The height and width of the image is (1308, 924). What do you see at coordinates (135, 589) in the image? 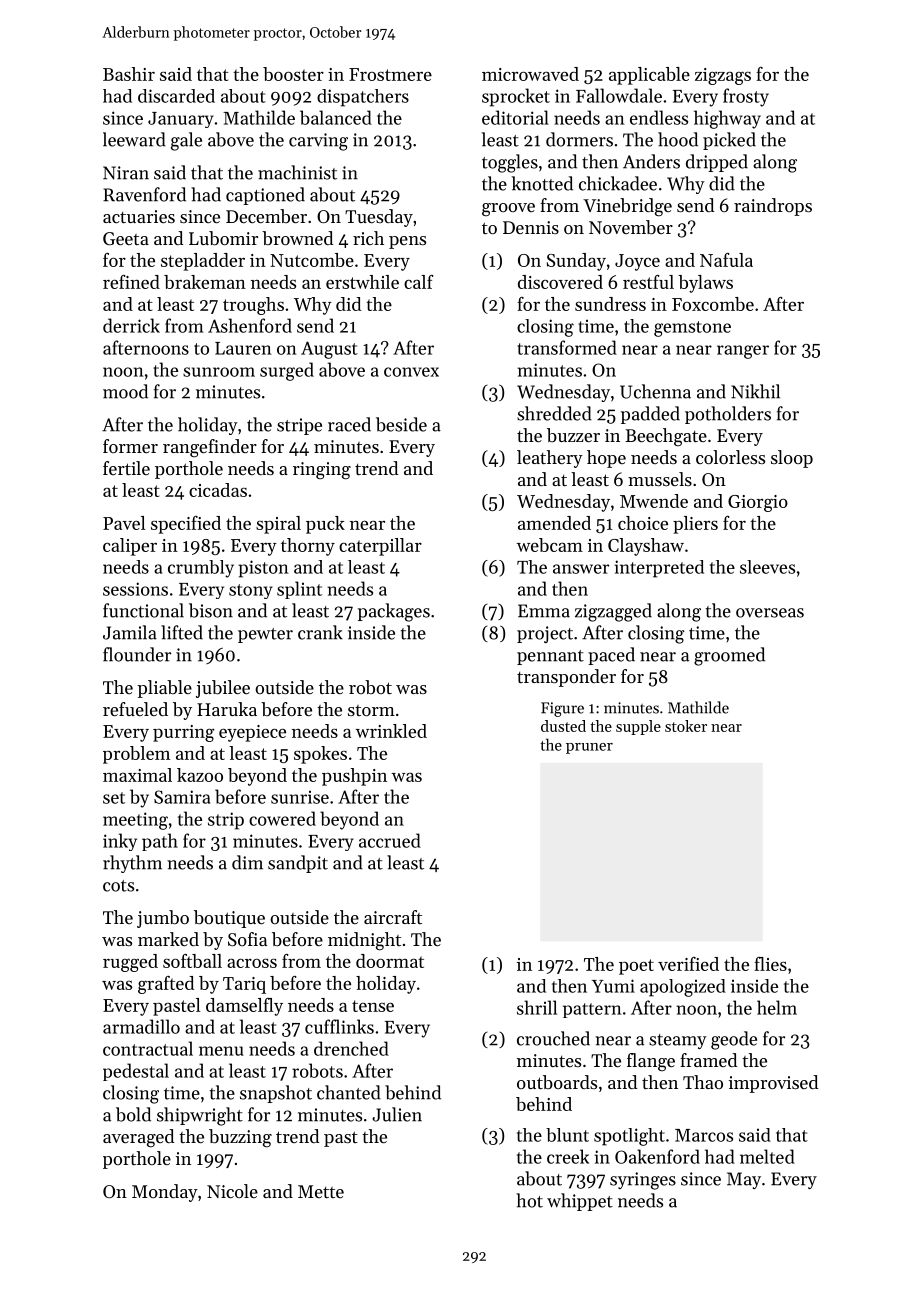
I see `sessions` at bounding box center [135, 589].
